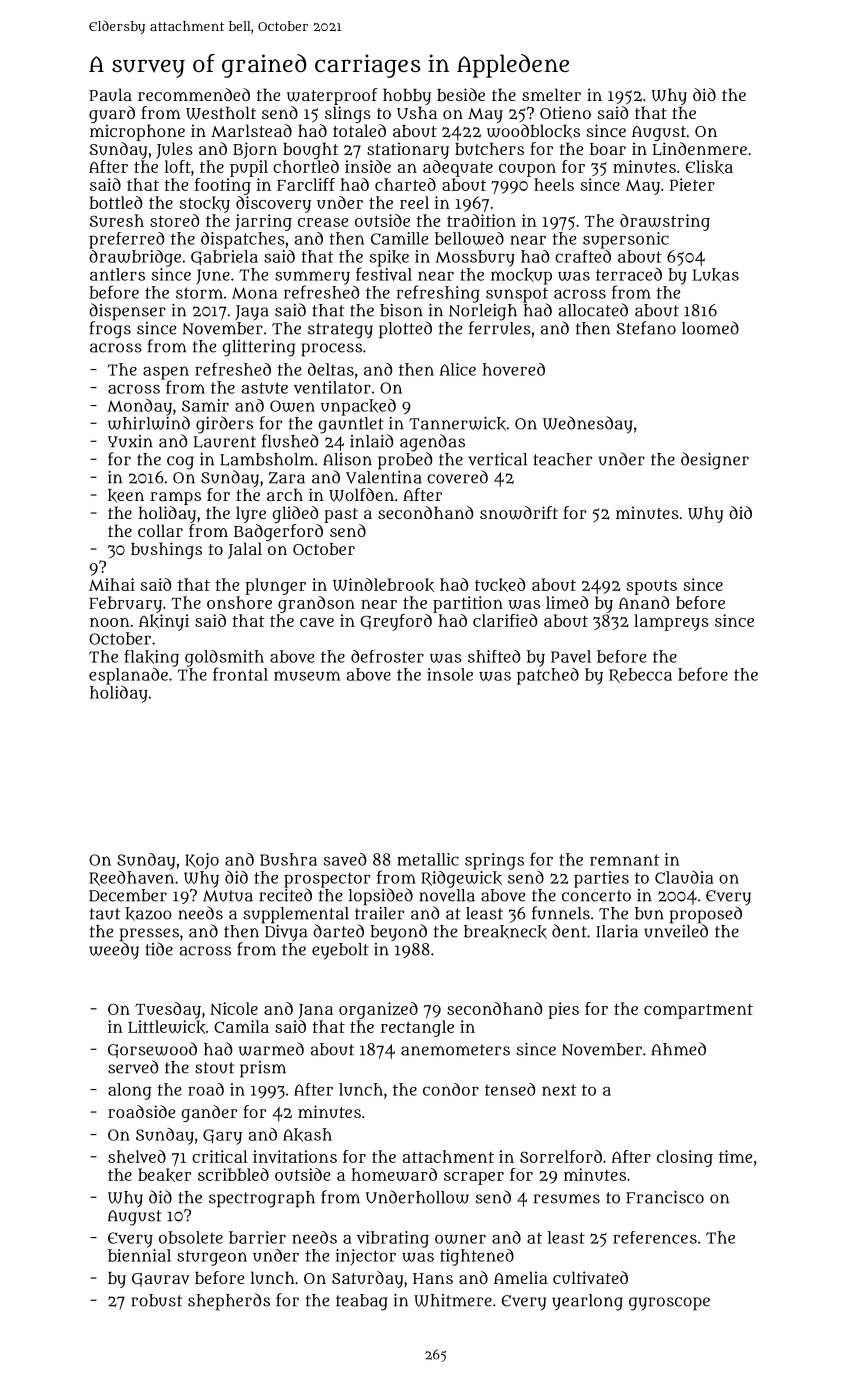 Image resolution: width=849 pixels, height=1400 pixels. What do you see at coordinates (156, 1300) in the document?
I see `robust` at bounding box center [156, 1300].
